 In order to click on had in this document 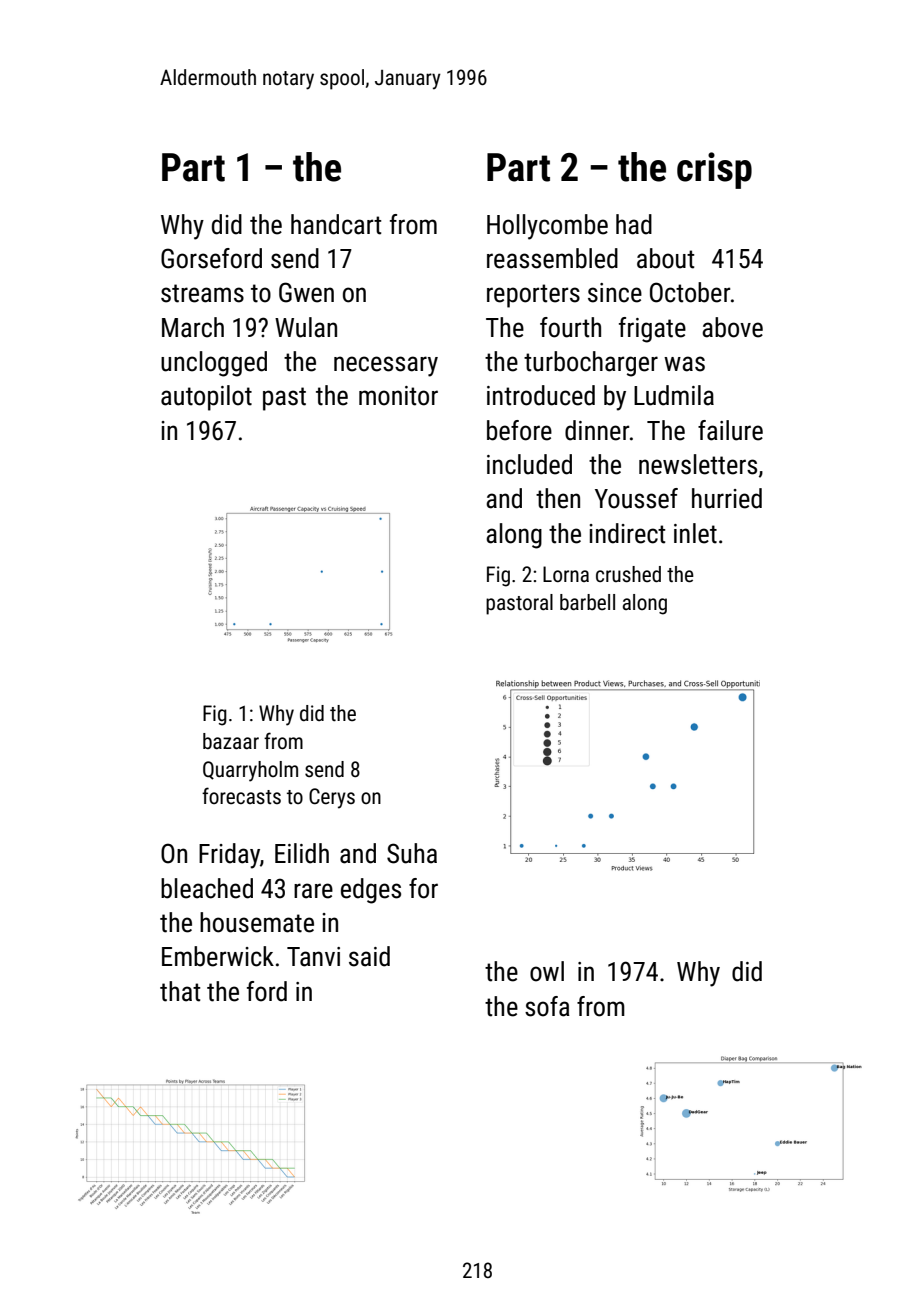, I will do `click(634, 224)`.
